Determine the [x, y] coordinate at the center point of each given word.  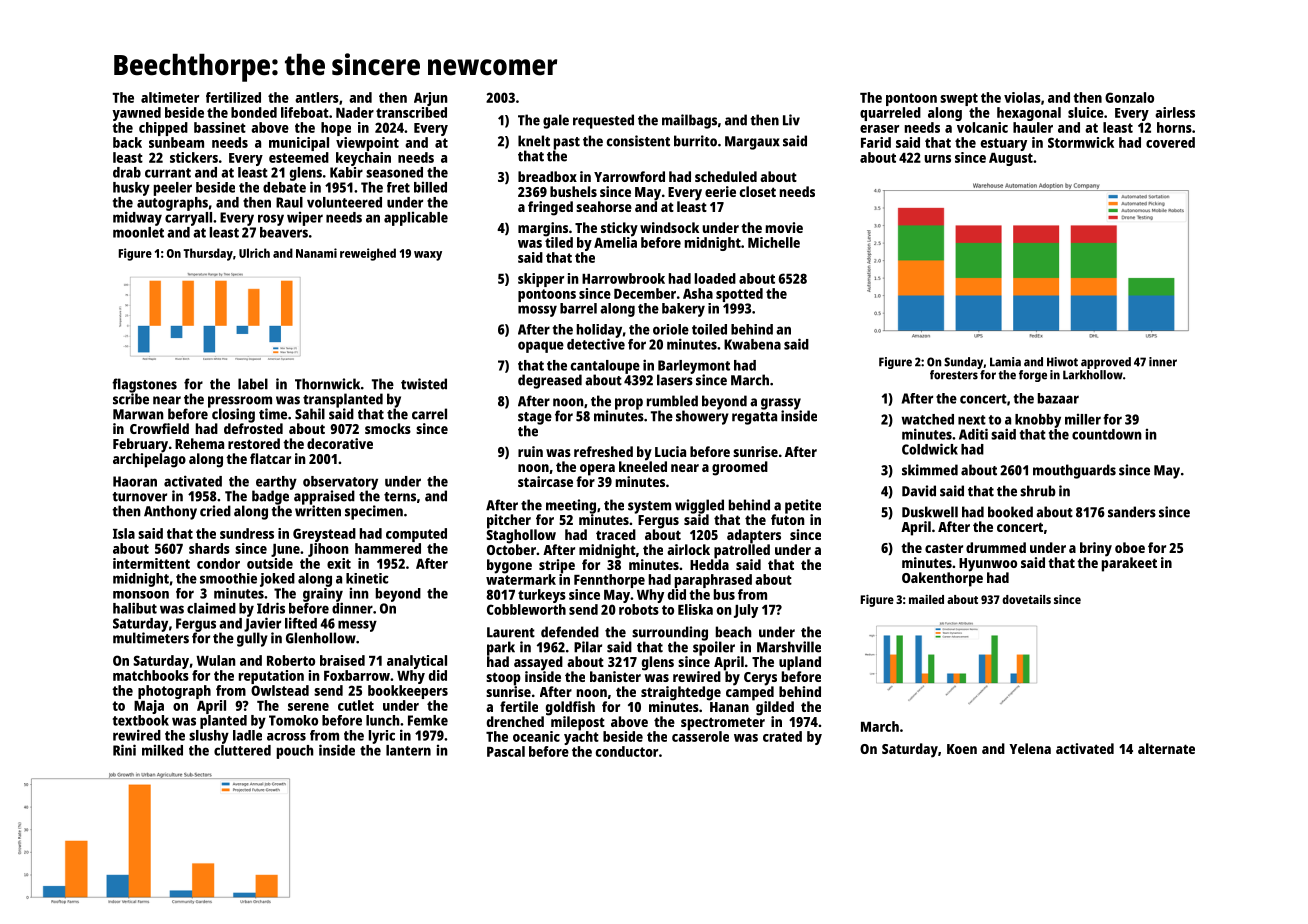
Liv [791, 120]
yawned [136, 114]
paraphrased [713, 581]
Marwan [138, 414]
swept [959, 99]
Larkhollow [1093, 375]
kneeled [643, 466]
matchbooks [151, 675]
